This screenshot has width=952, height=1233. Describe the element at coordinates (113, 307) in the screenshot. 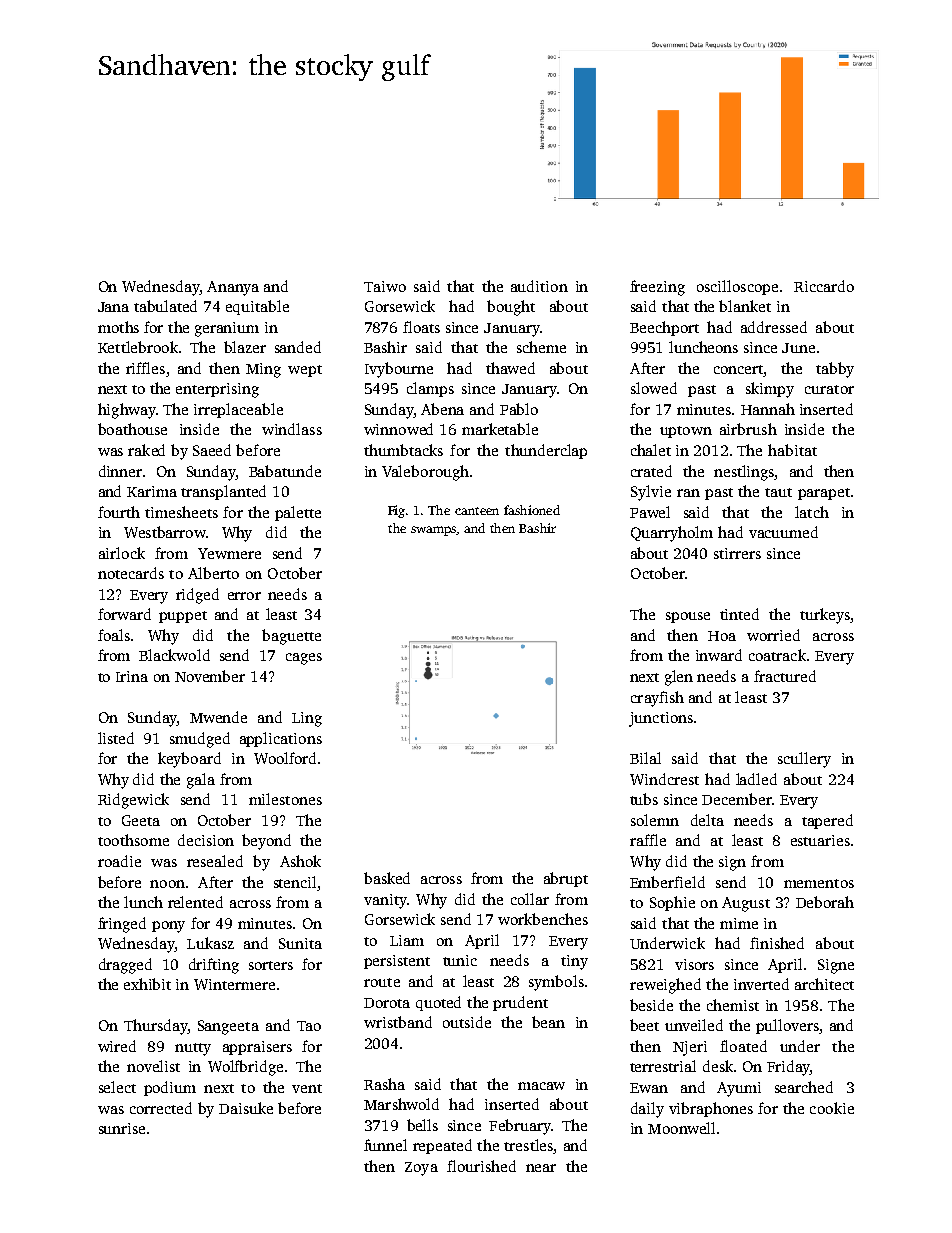

I see `Jana` at that location.
